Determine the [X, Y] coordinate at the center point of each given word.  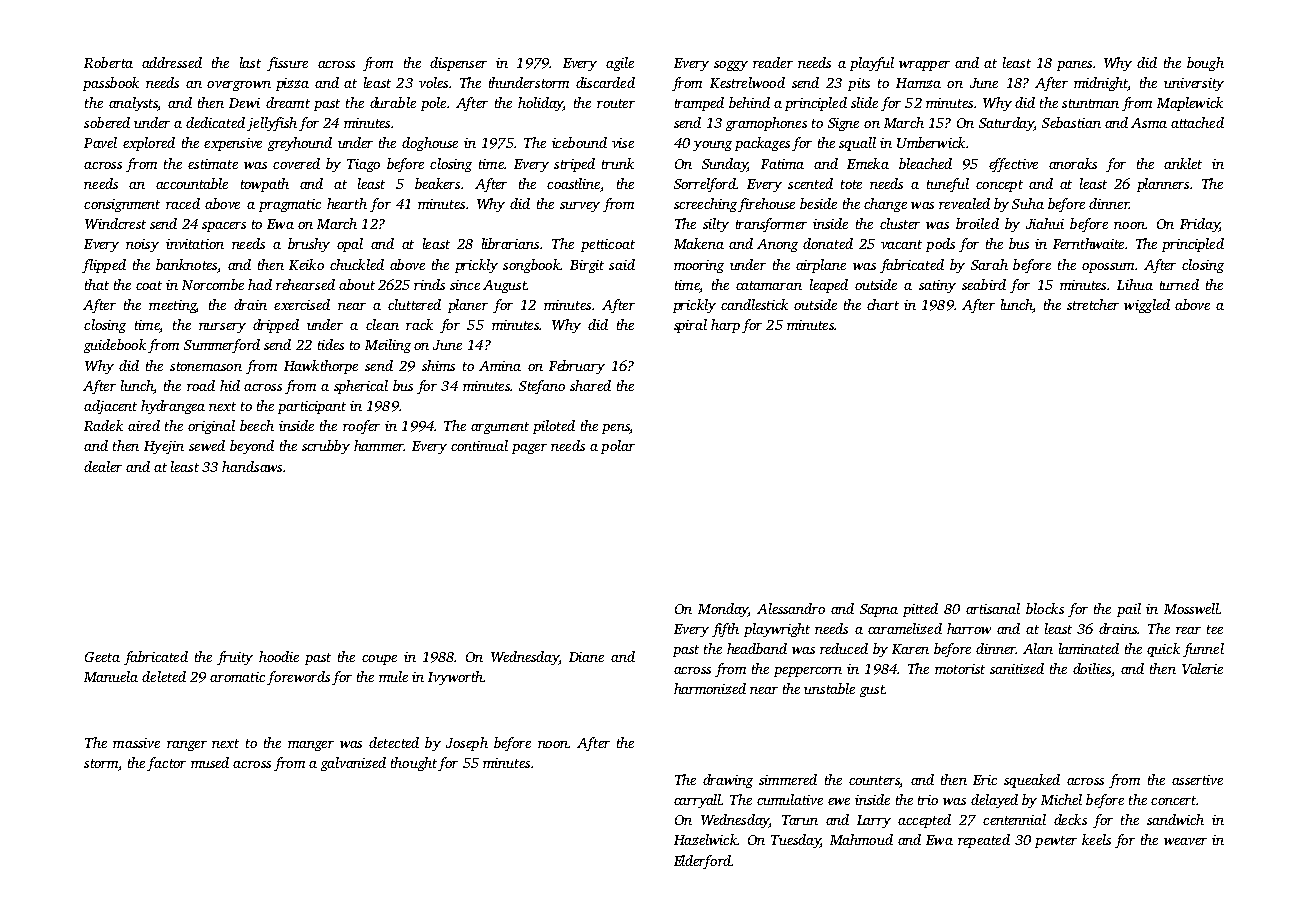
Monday [723, 610]
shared [590, 385]
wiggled [1147, 306]
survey [580, 207]
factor [166, 764]
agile [620, 64]
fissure [287, 64]
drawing [728, 781]
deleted [164, 676]
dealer [103, 466]
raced [183, 203]
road [201, 385]
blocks [1045, 608]
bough [1205, 64]
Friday [1200, 225]
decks [1070, 819]
